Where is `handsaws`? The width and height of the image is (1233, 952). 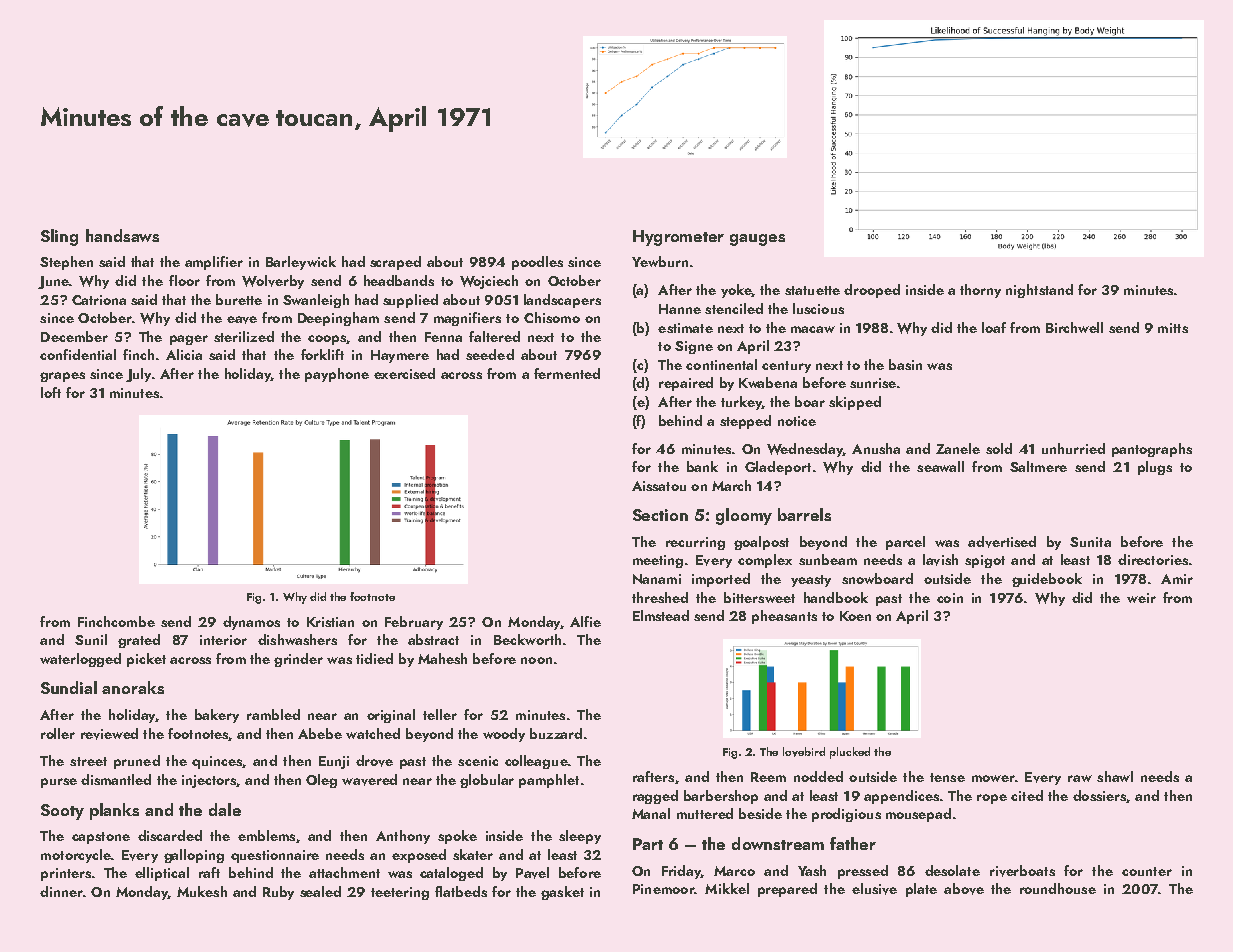 handsaws is located at coordinates (122, 235).
